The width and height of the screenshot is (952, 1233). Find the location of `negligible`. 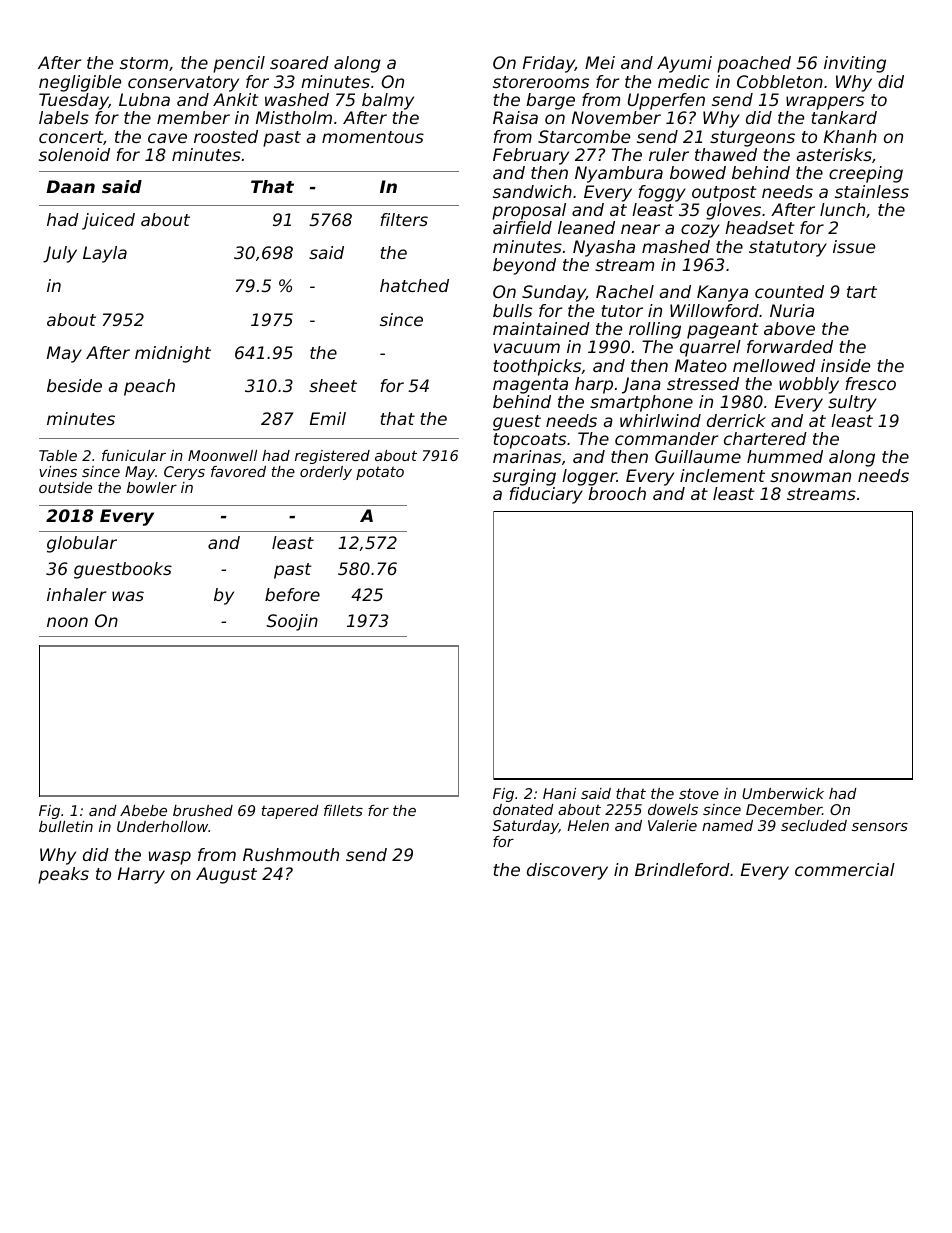

negligible is located at coordinates (80, 83).
